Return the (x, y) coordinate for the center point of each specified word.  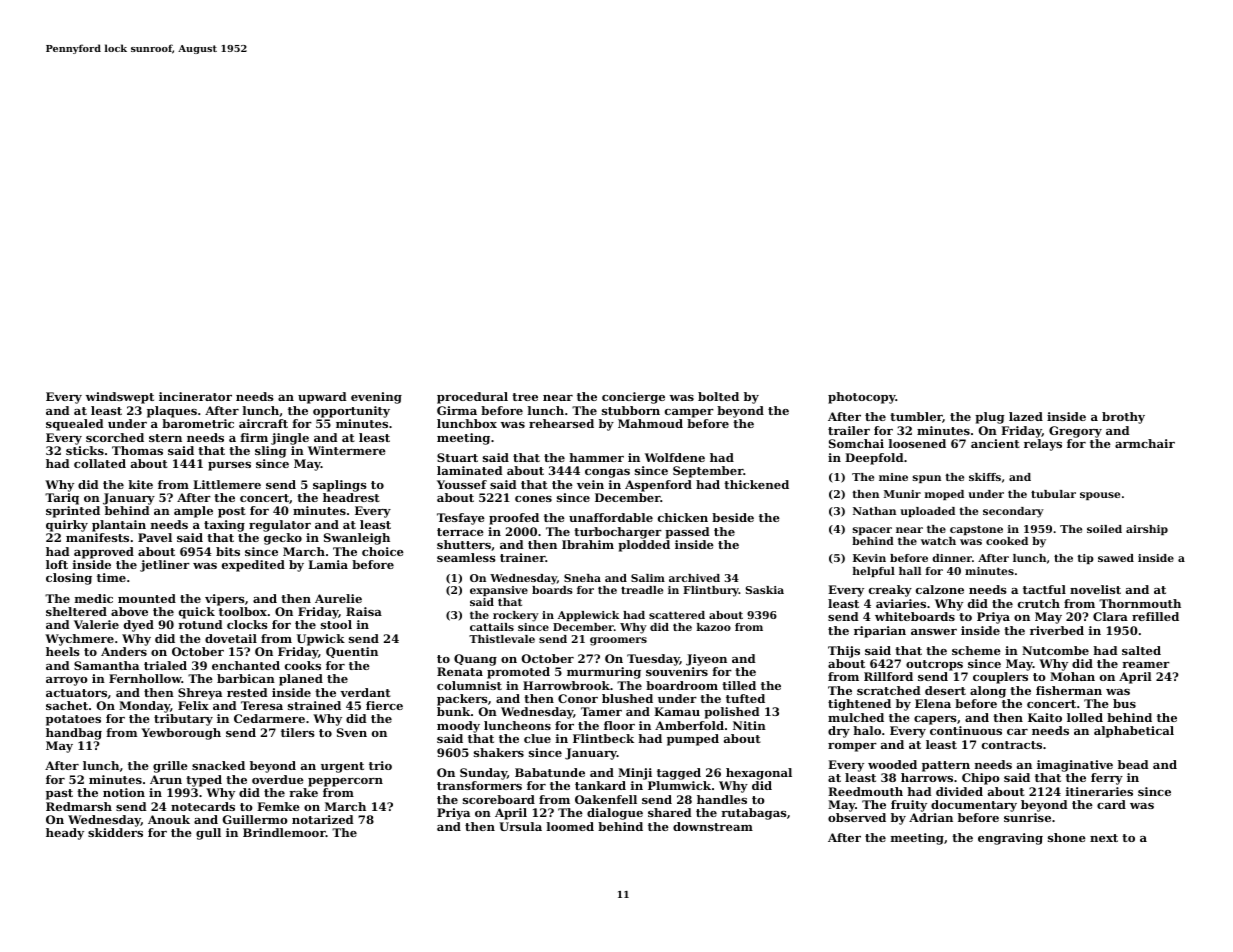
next (1104, 838)
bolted (718, 396)
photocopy (862, 398)
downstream (713, 826)
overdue (278, 779)
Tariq (62, 499)
